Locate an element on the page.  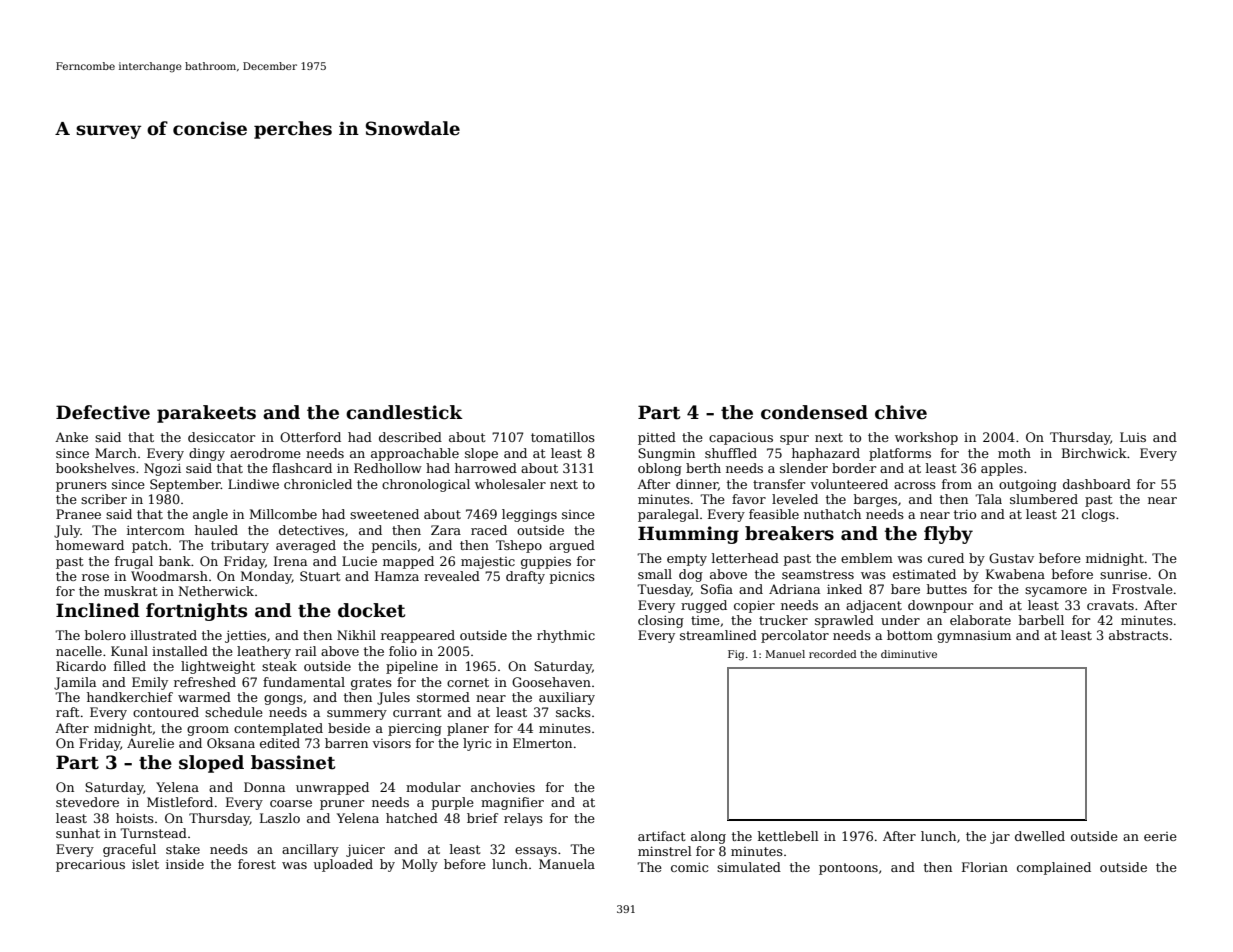
abstracts is located at coordinates (1138, 635).
